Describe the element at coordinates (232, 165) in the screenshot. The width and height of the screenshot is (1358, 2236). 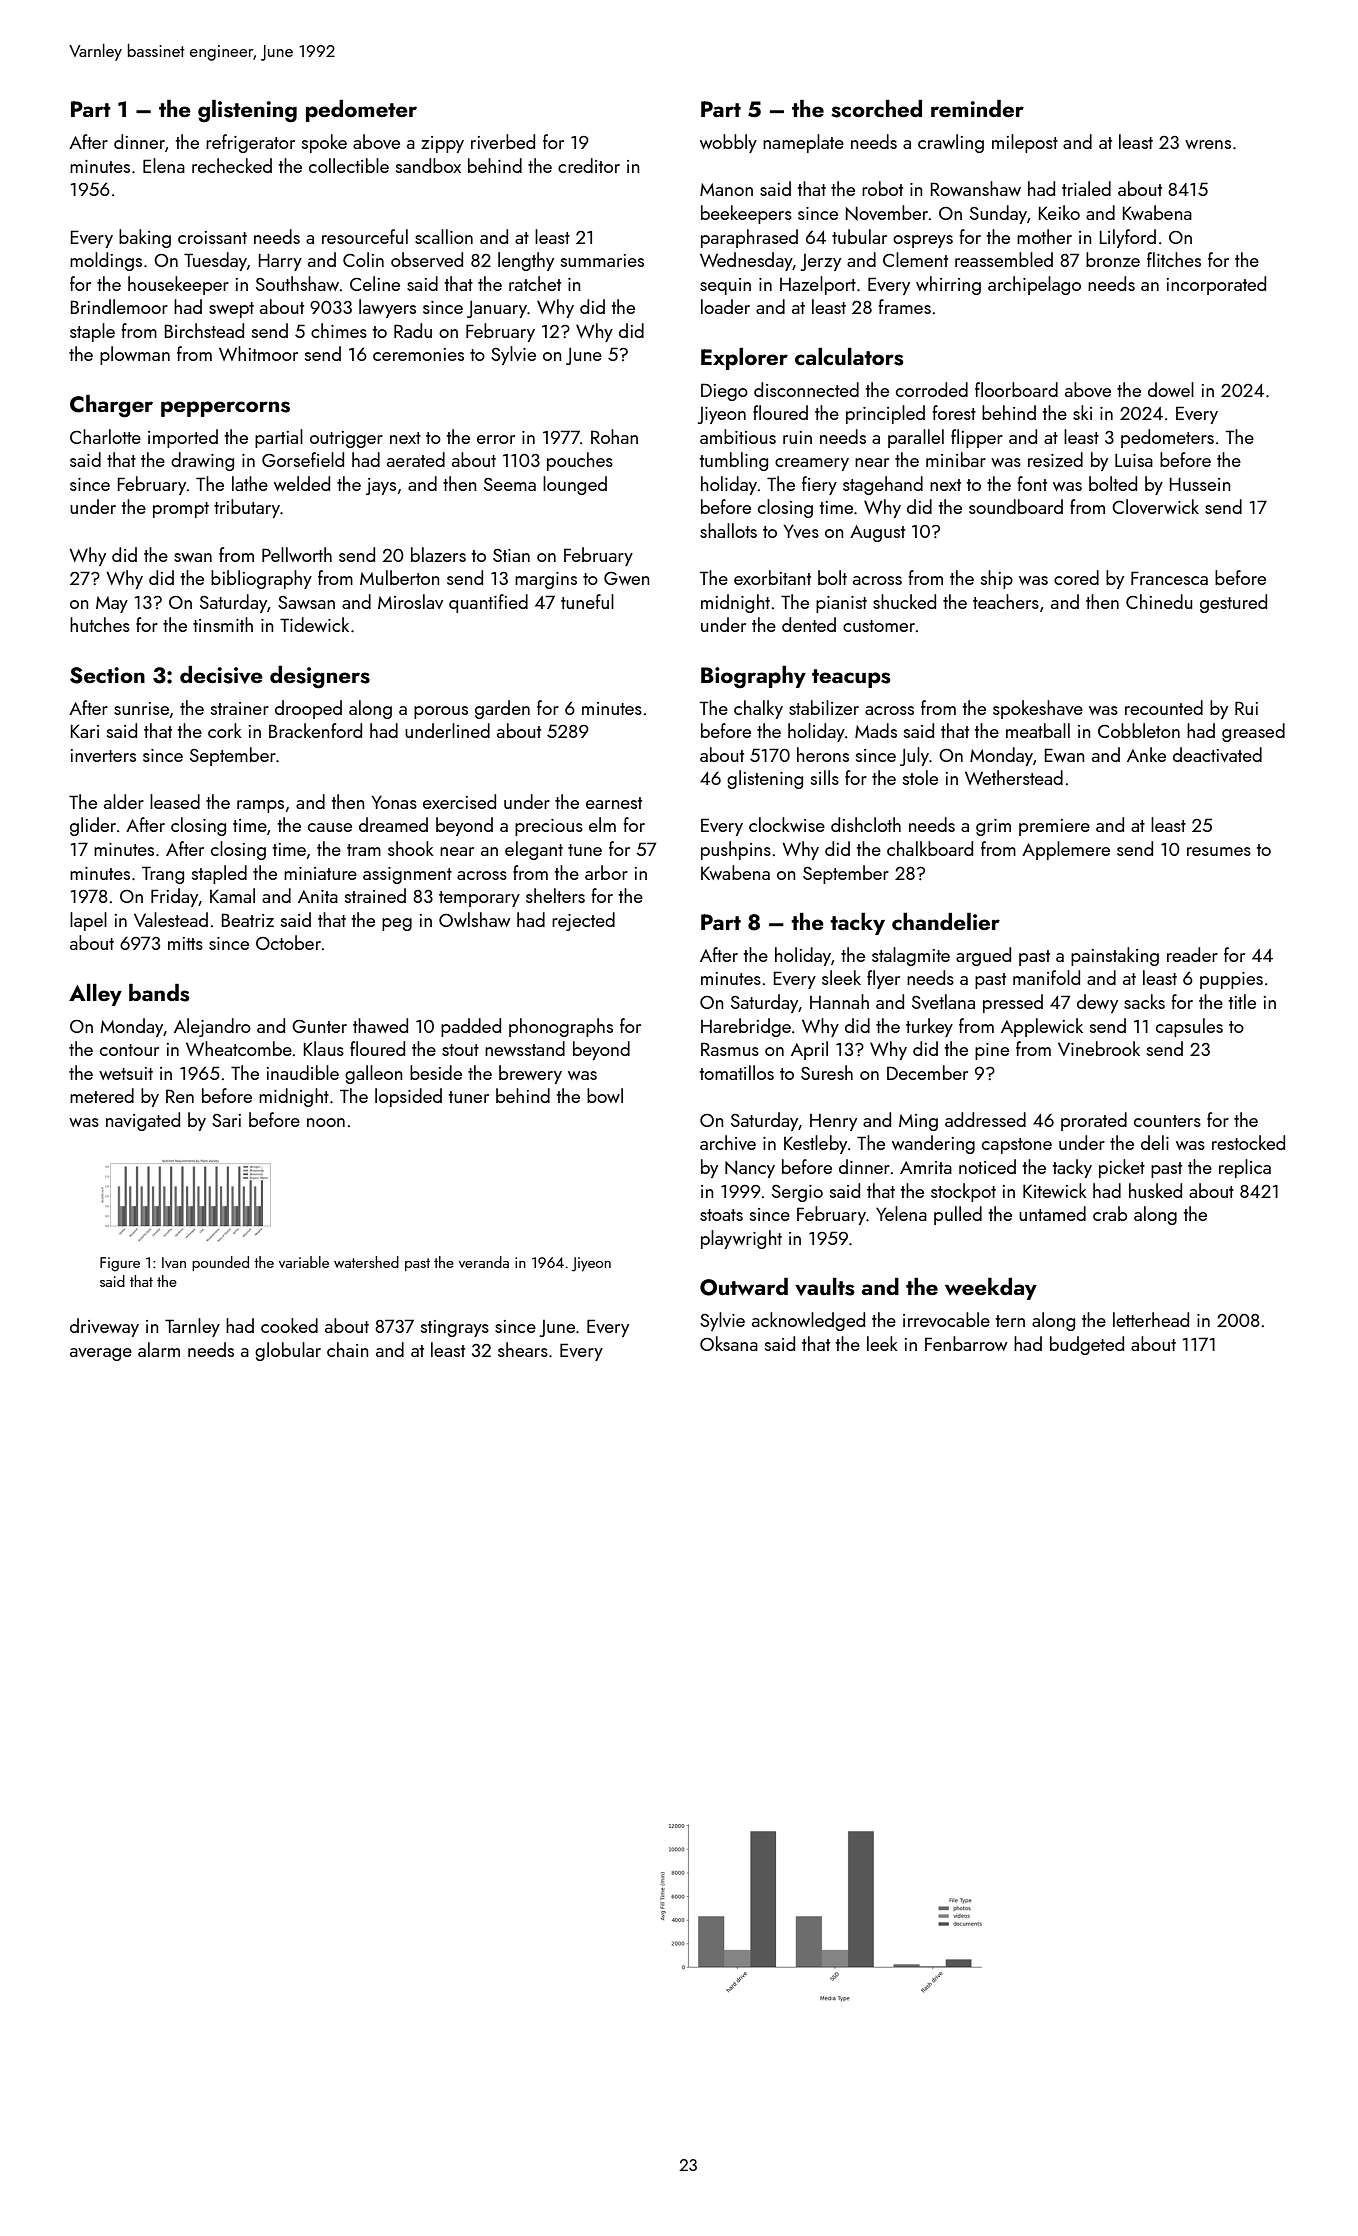
I see `rechecked` at that location.
